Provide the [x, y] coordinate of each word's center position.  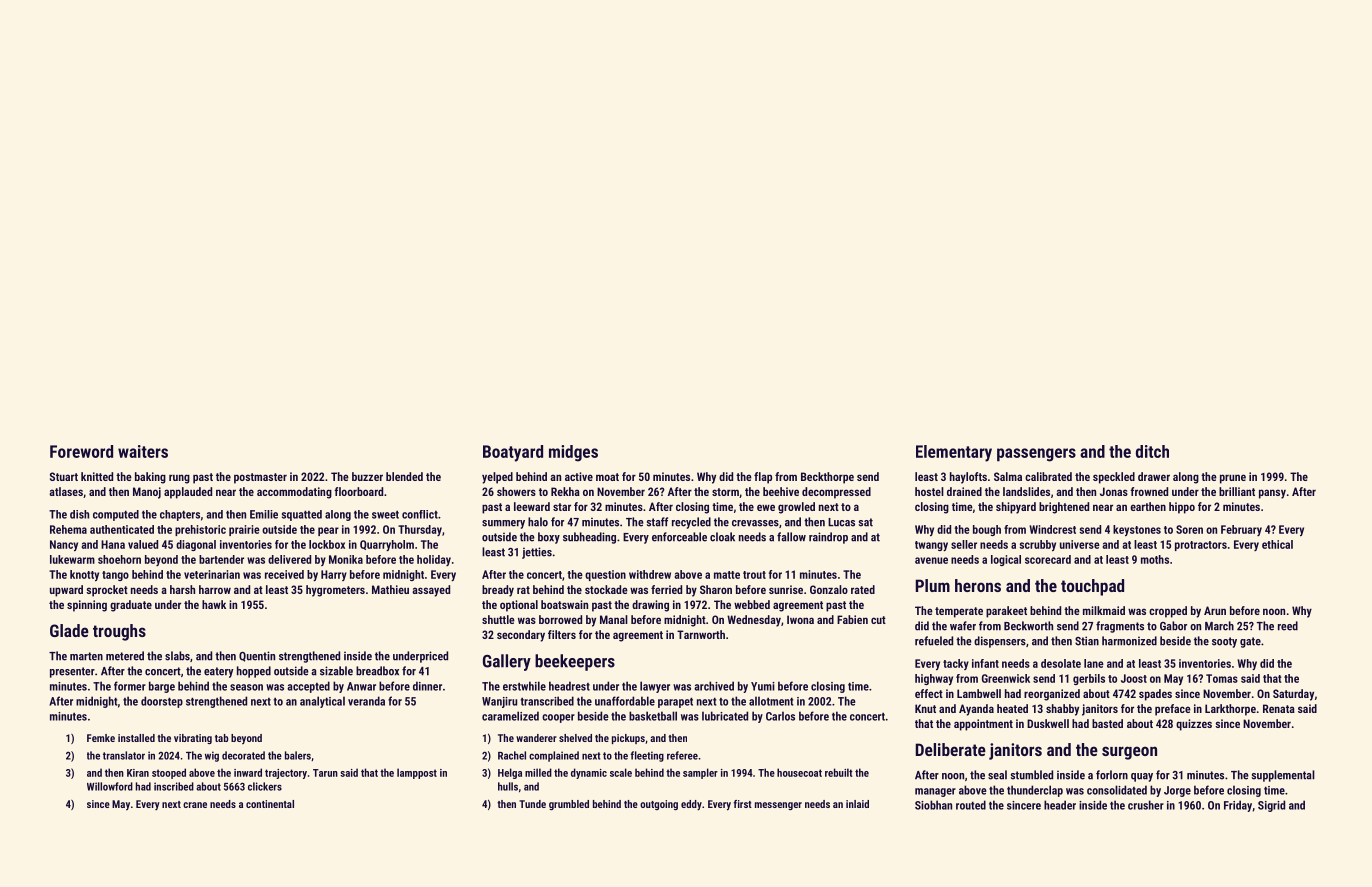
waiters [143, 451]
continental [270, 804]
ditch [1152, 451]
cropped [1168, 612]
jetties [537, 553]
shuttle [498, 619]
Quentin [257, 656]
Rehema [68, 529]
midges [573, 453]
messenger [778, 806]
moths [1155, 559]
